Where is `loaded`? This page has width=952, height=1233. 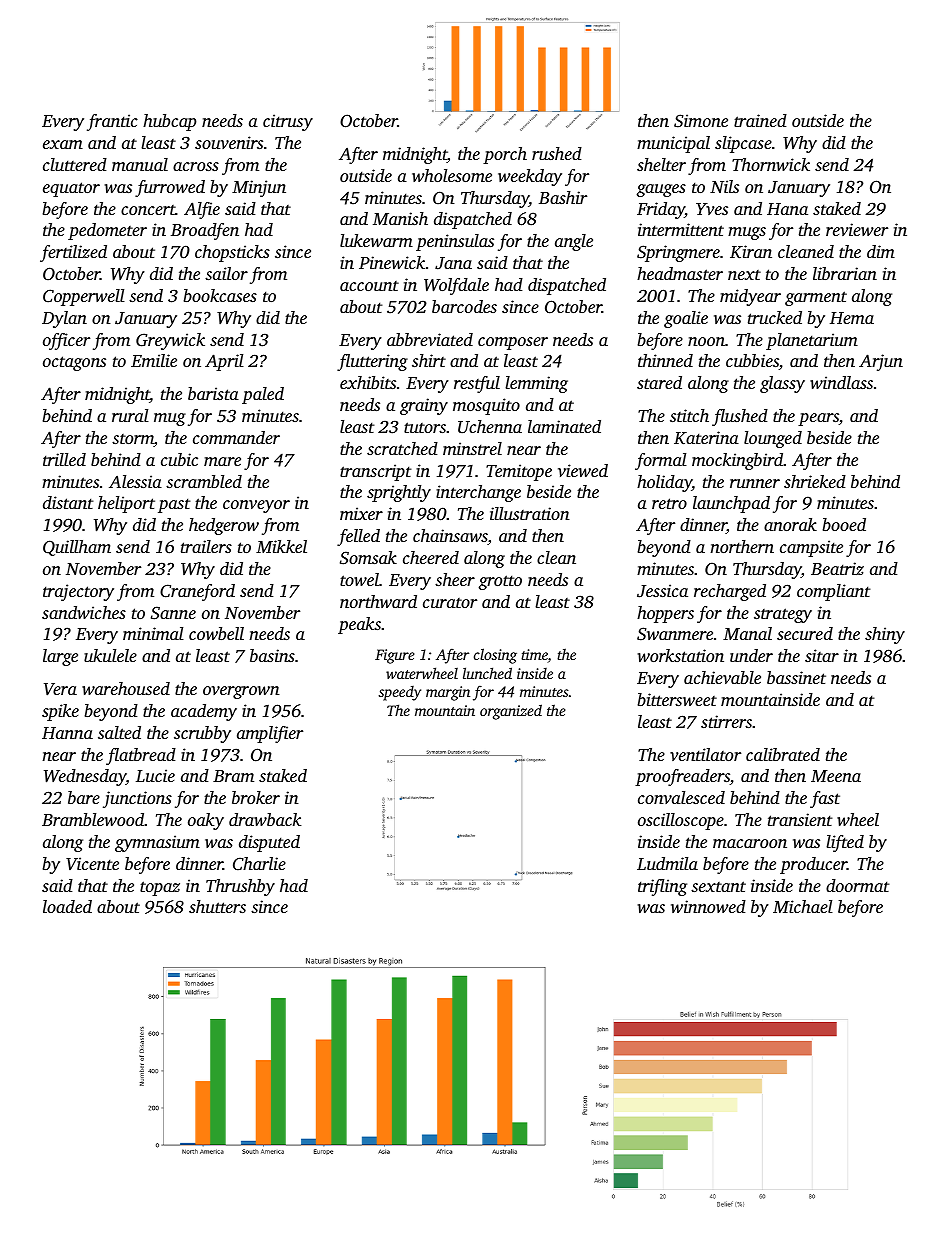
loaded is located at coordinates (67, 906).
